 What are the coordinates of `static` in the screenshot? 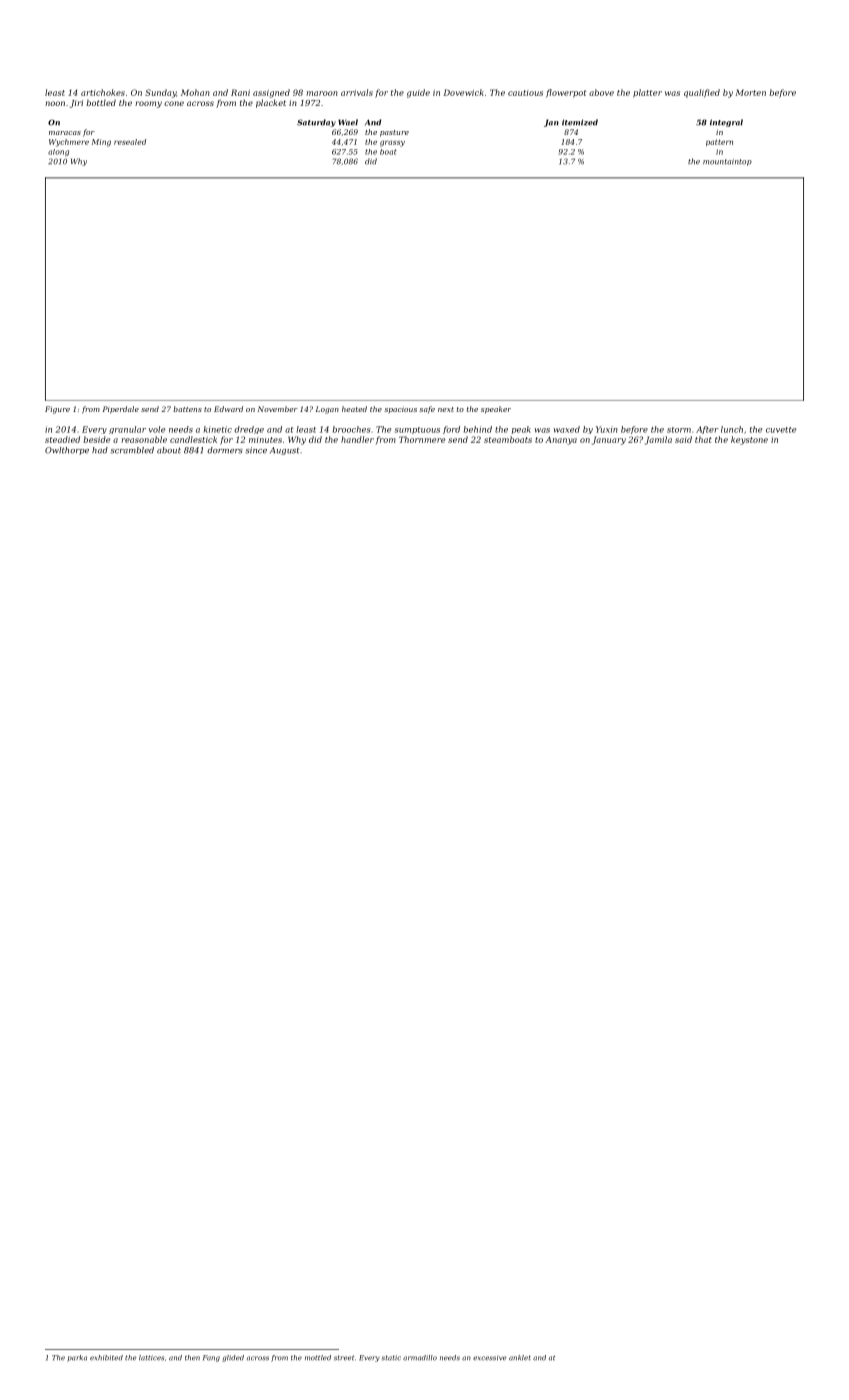 It's located at (391, 1358).
